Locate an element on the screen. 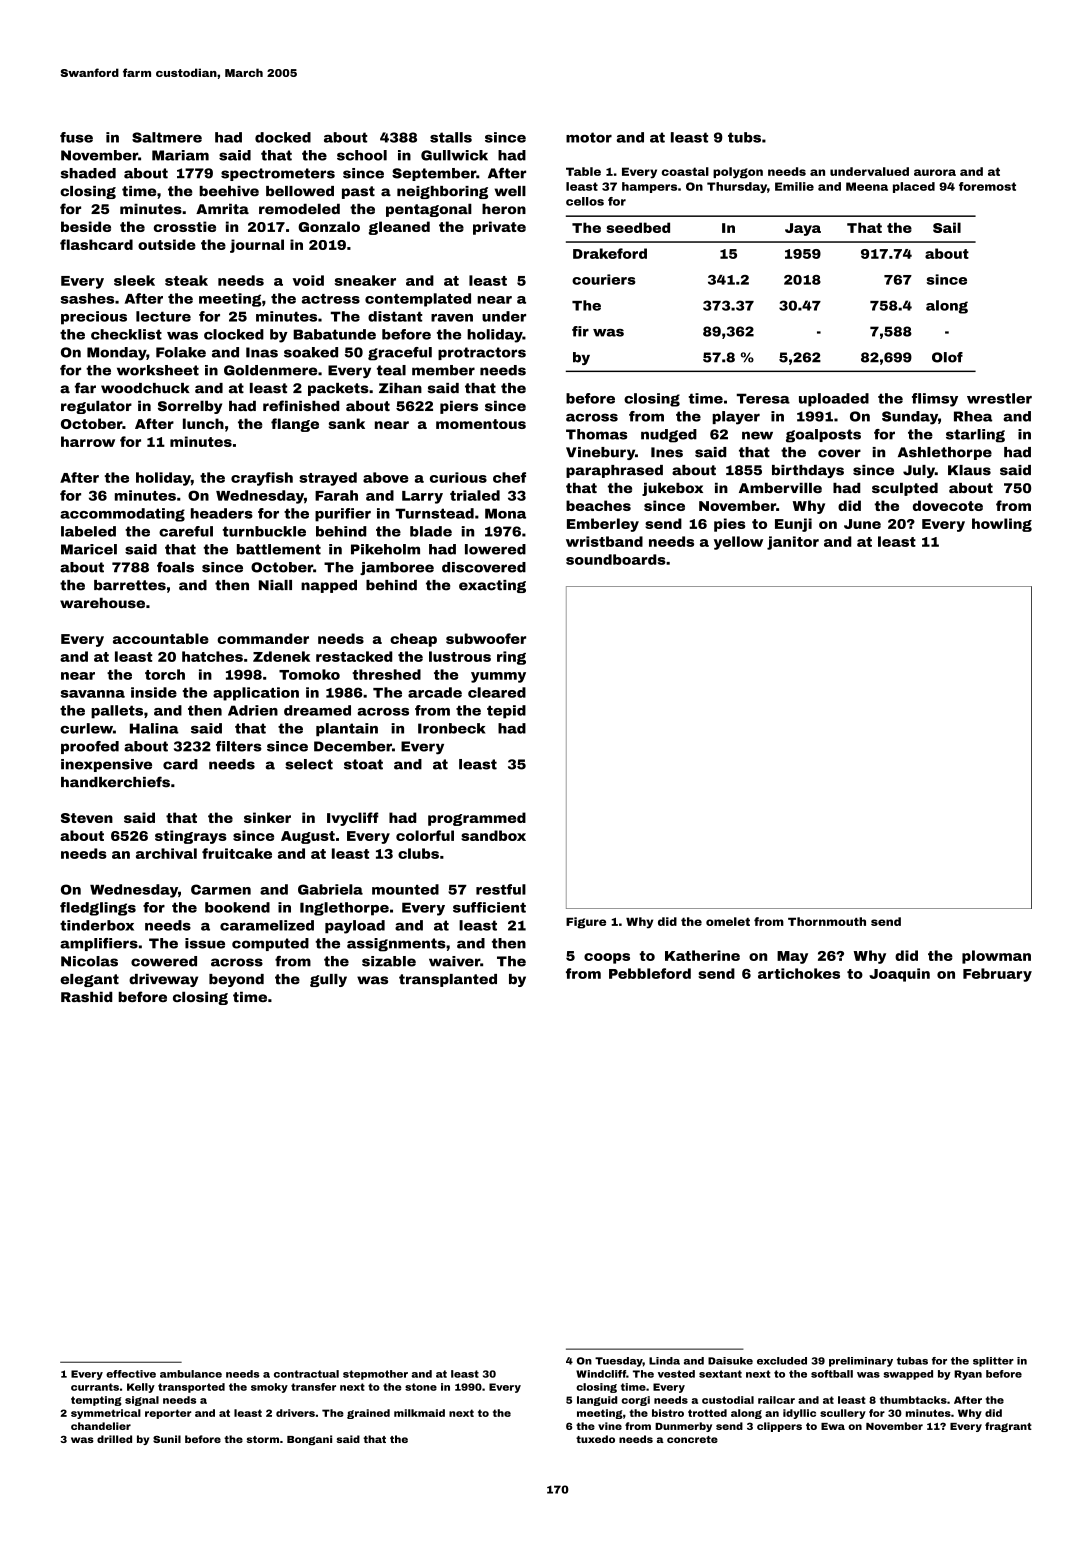  stalls is located at coordinates (451, 137).
